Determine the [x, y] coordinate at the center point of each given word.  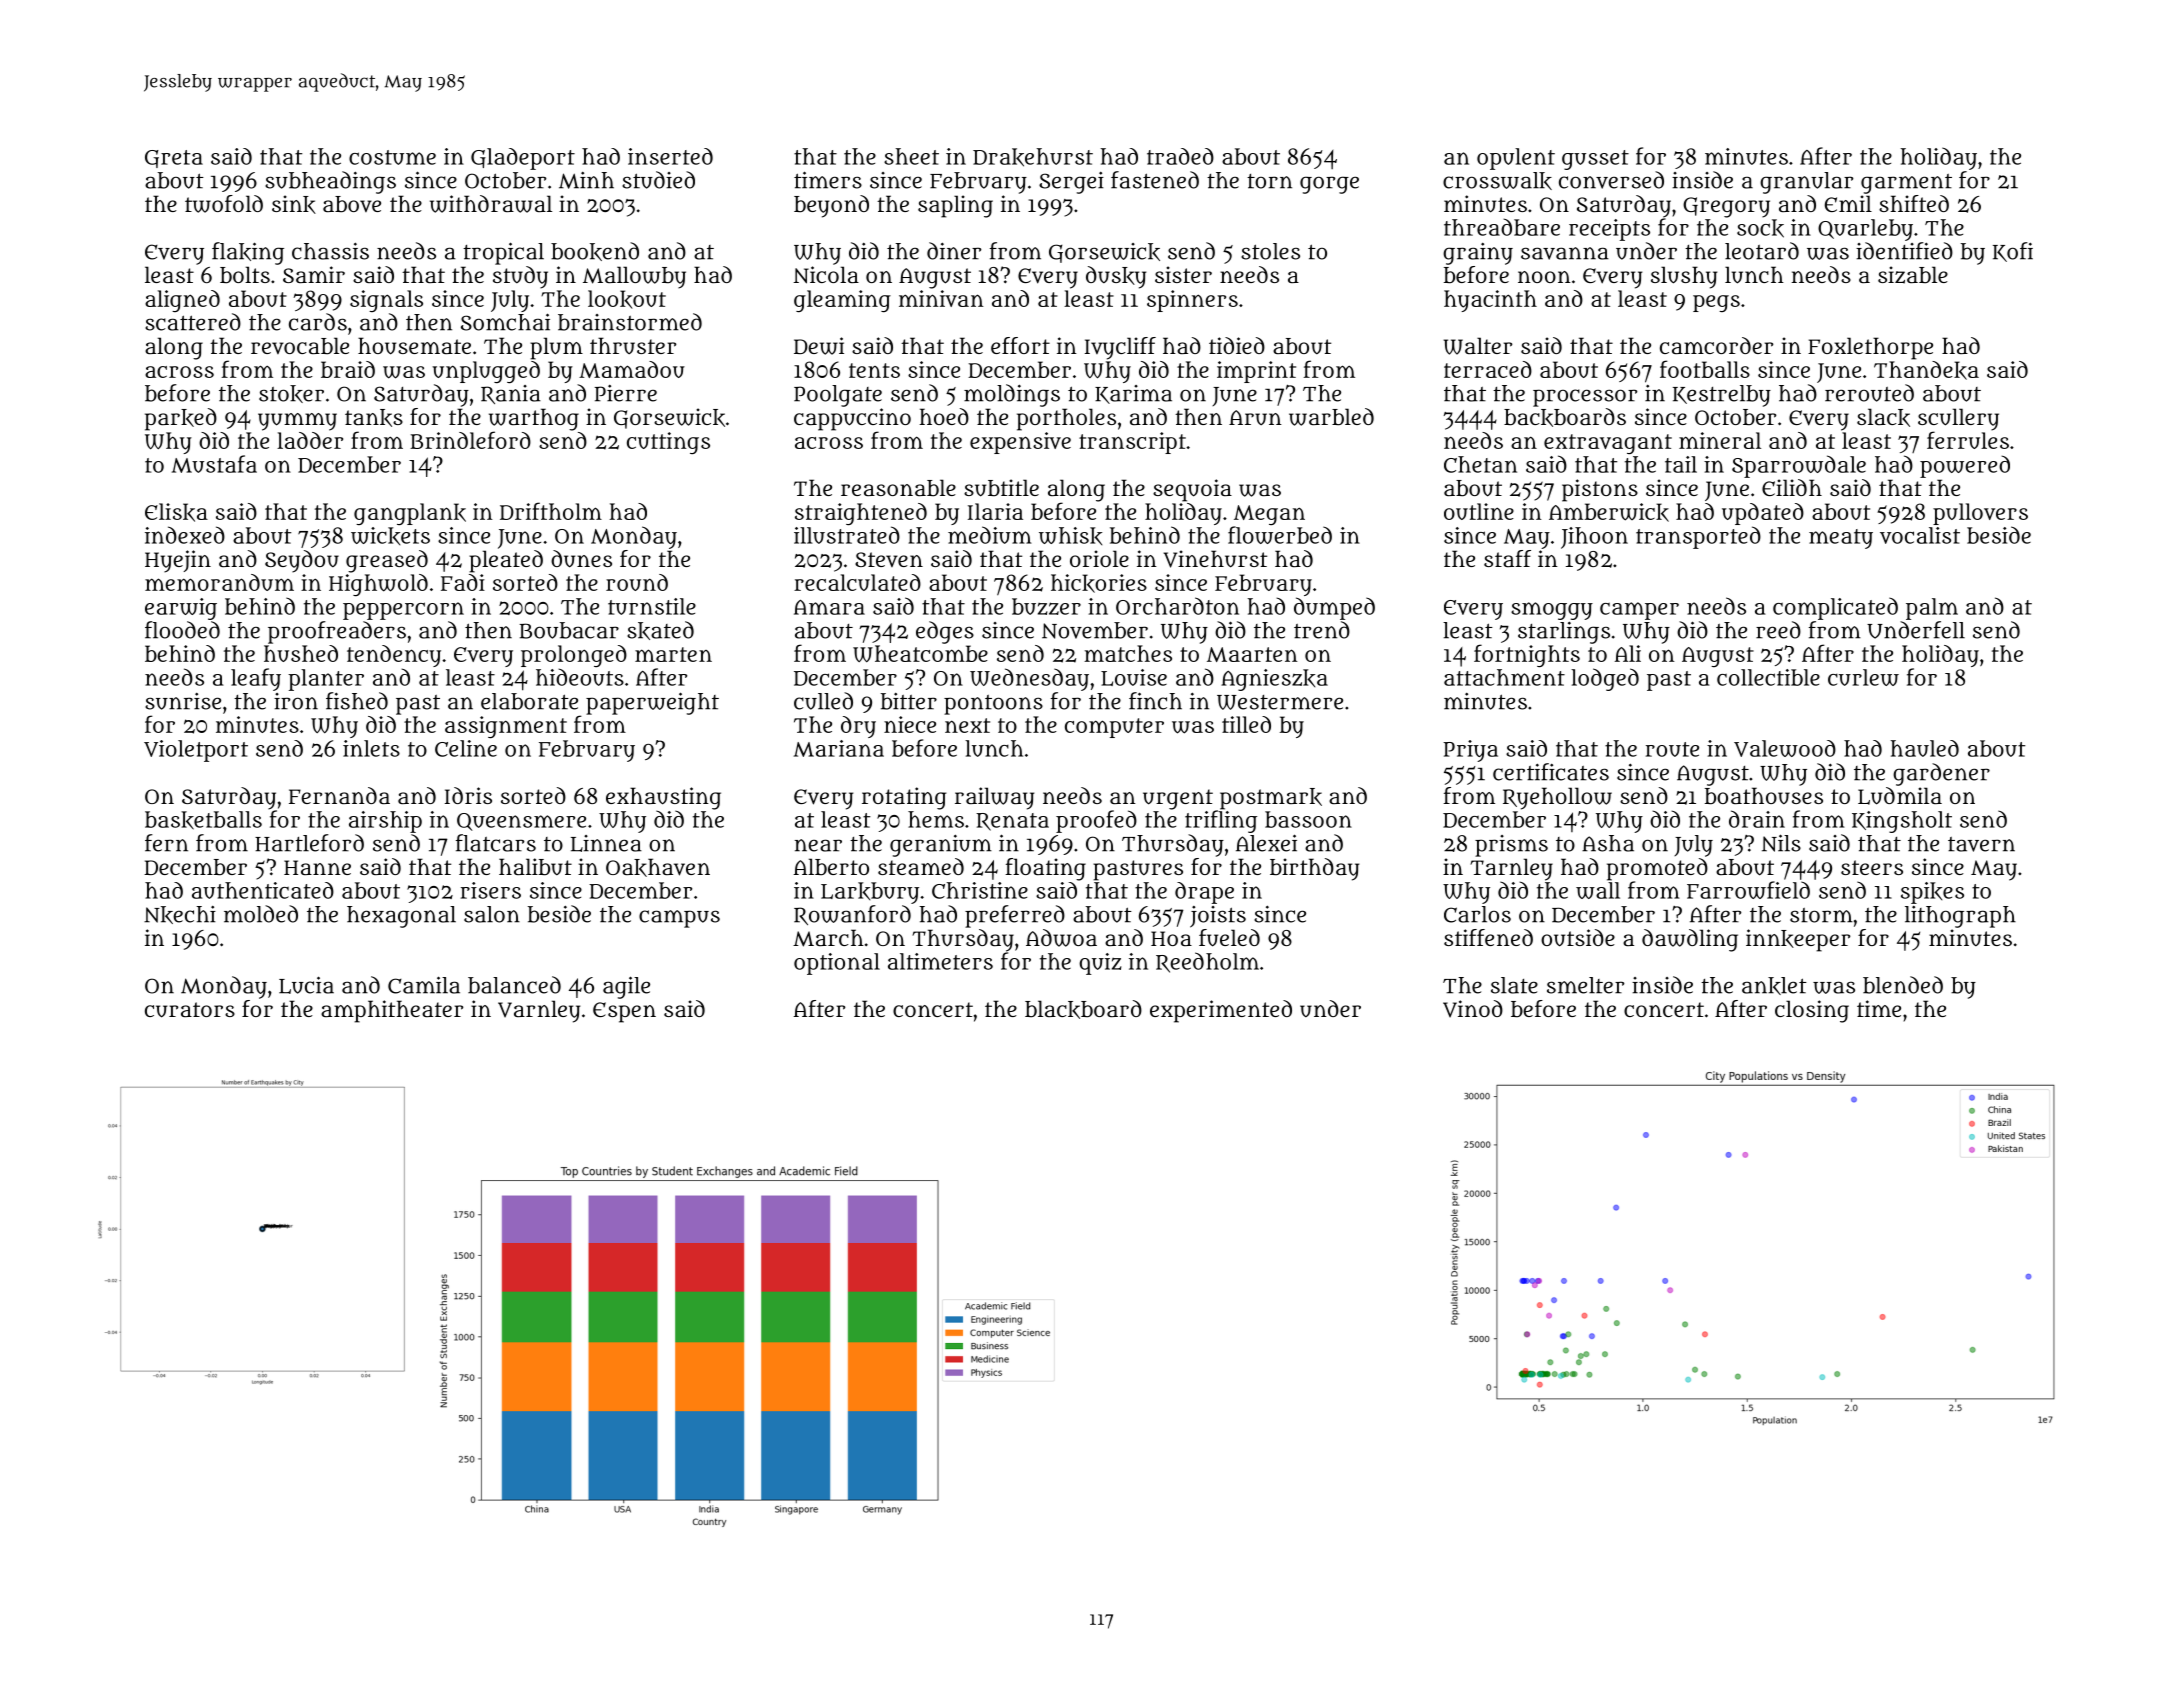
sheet [911, 156]
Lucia [306, 985]
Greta [174, 159]
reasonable [898, 488]
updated [1763, 514]
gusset [1595, 160]
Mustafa [214, 464]
